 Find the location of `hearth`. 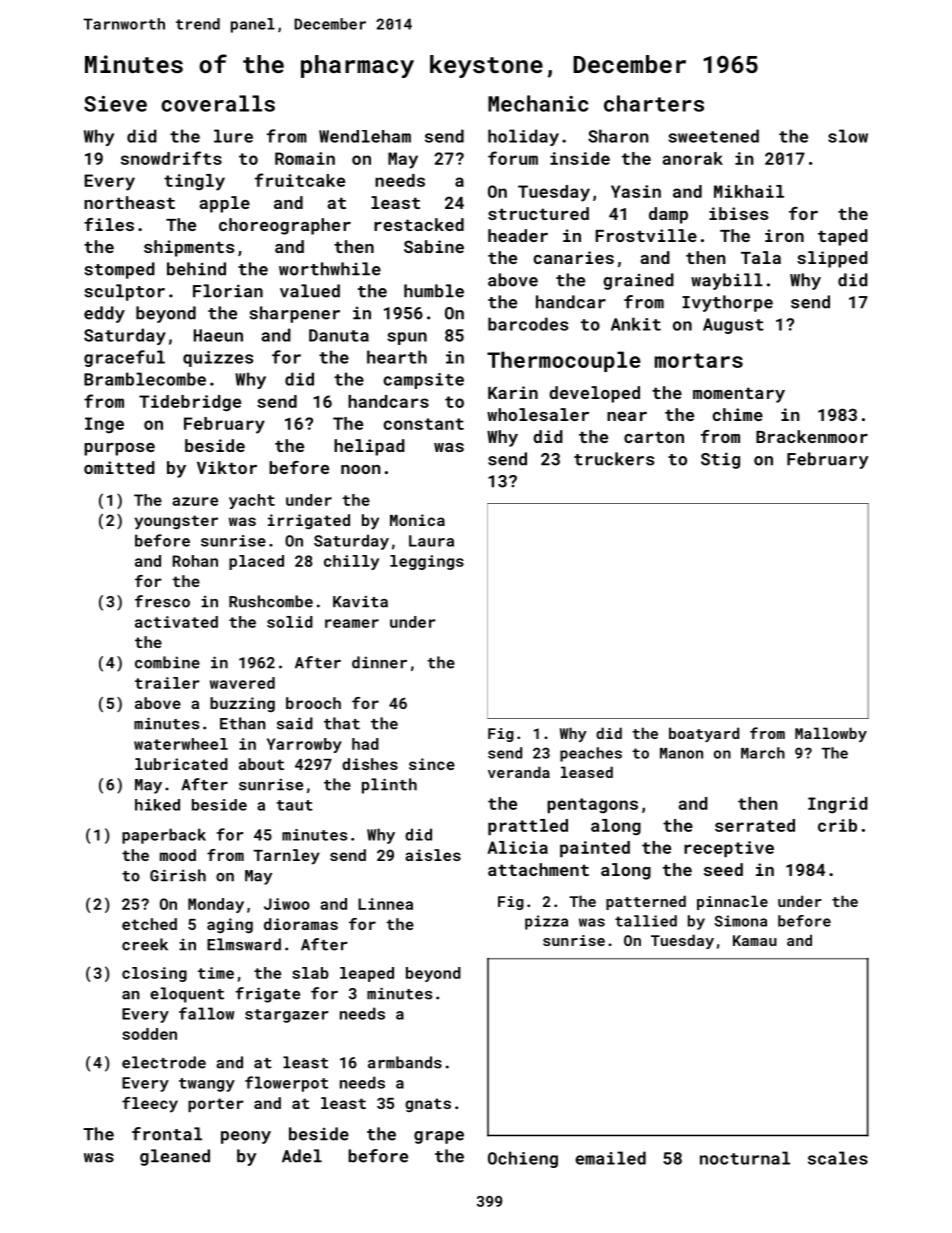

hearth is located at coordinates (397, 357).
